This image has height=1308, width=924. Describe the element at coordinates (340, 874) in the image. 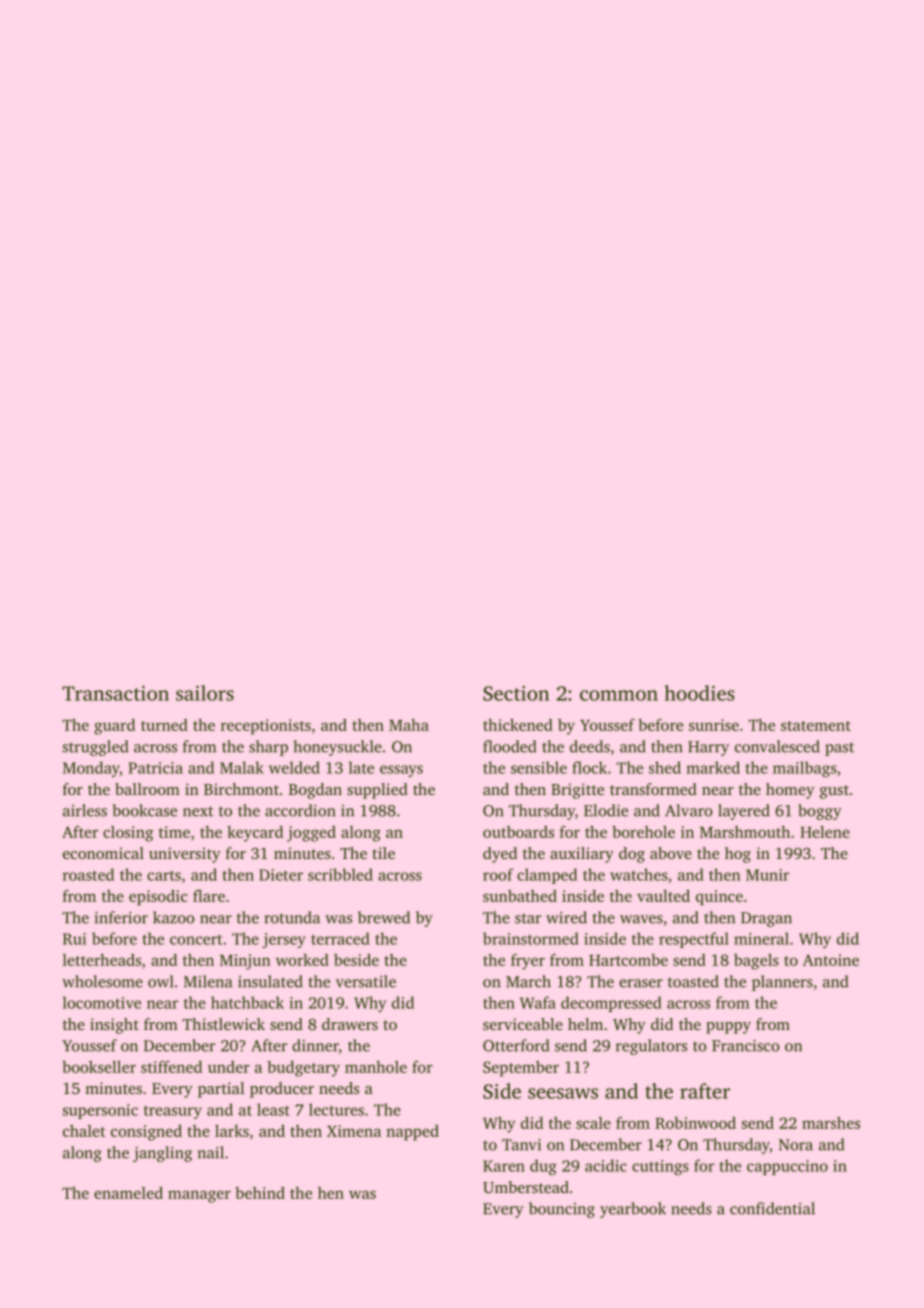

I see `scribbled` at that location.
